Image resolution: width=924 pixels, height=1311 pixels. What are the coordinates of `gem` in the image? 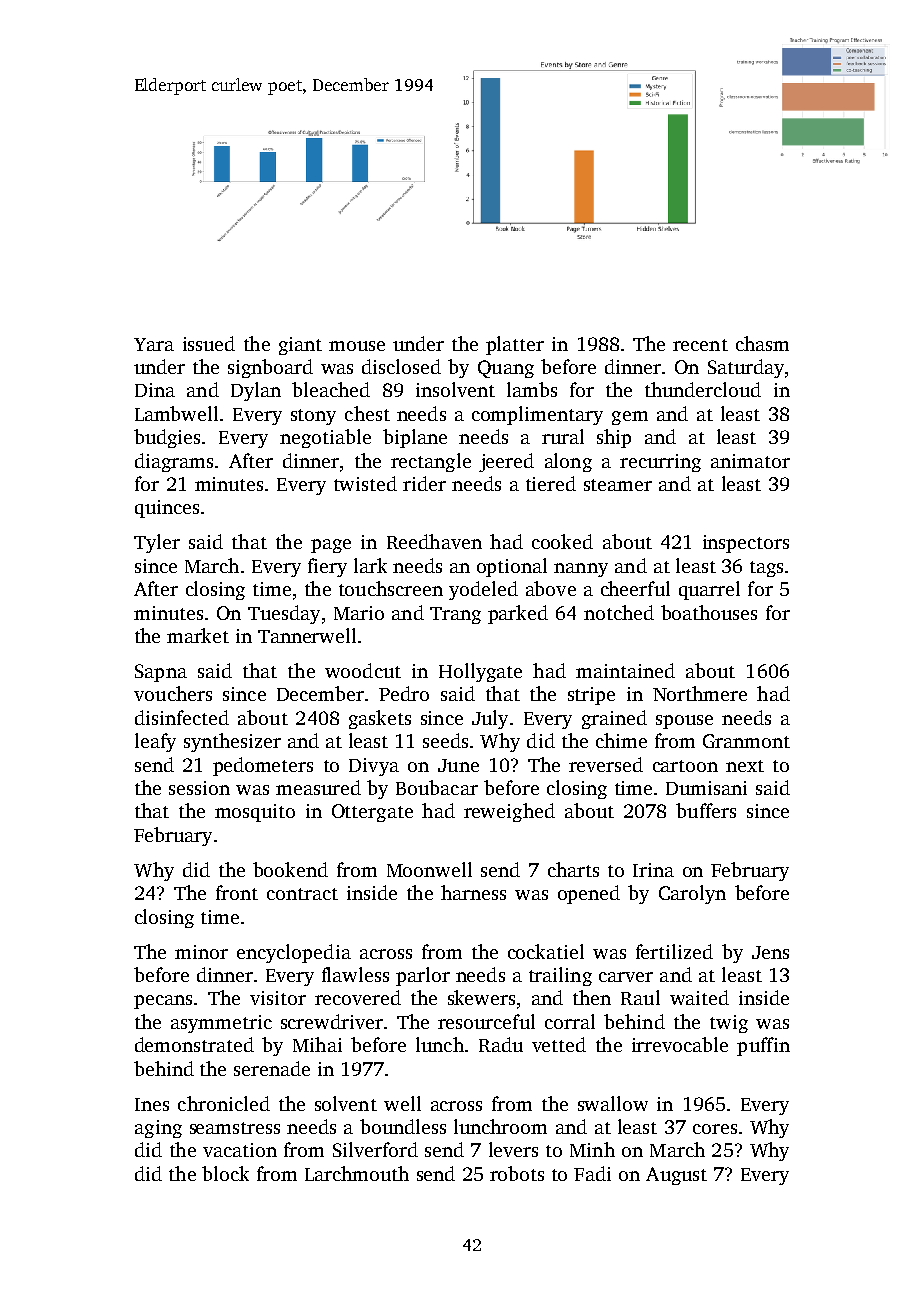 It's located at (630, 418).
